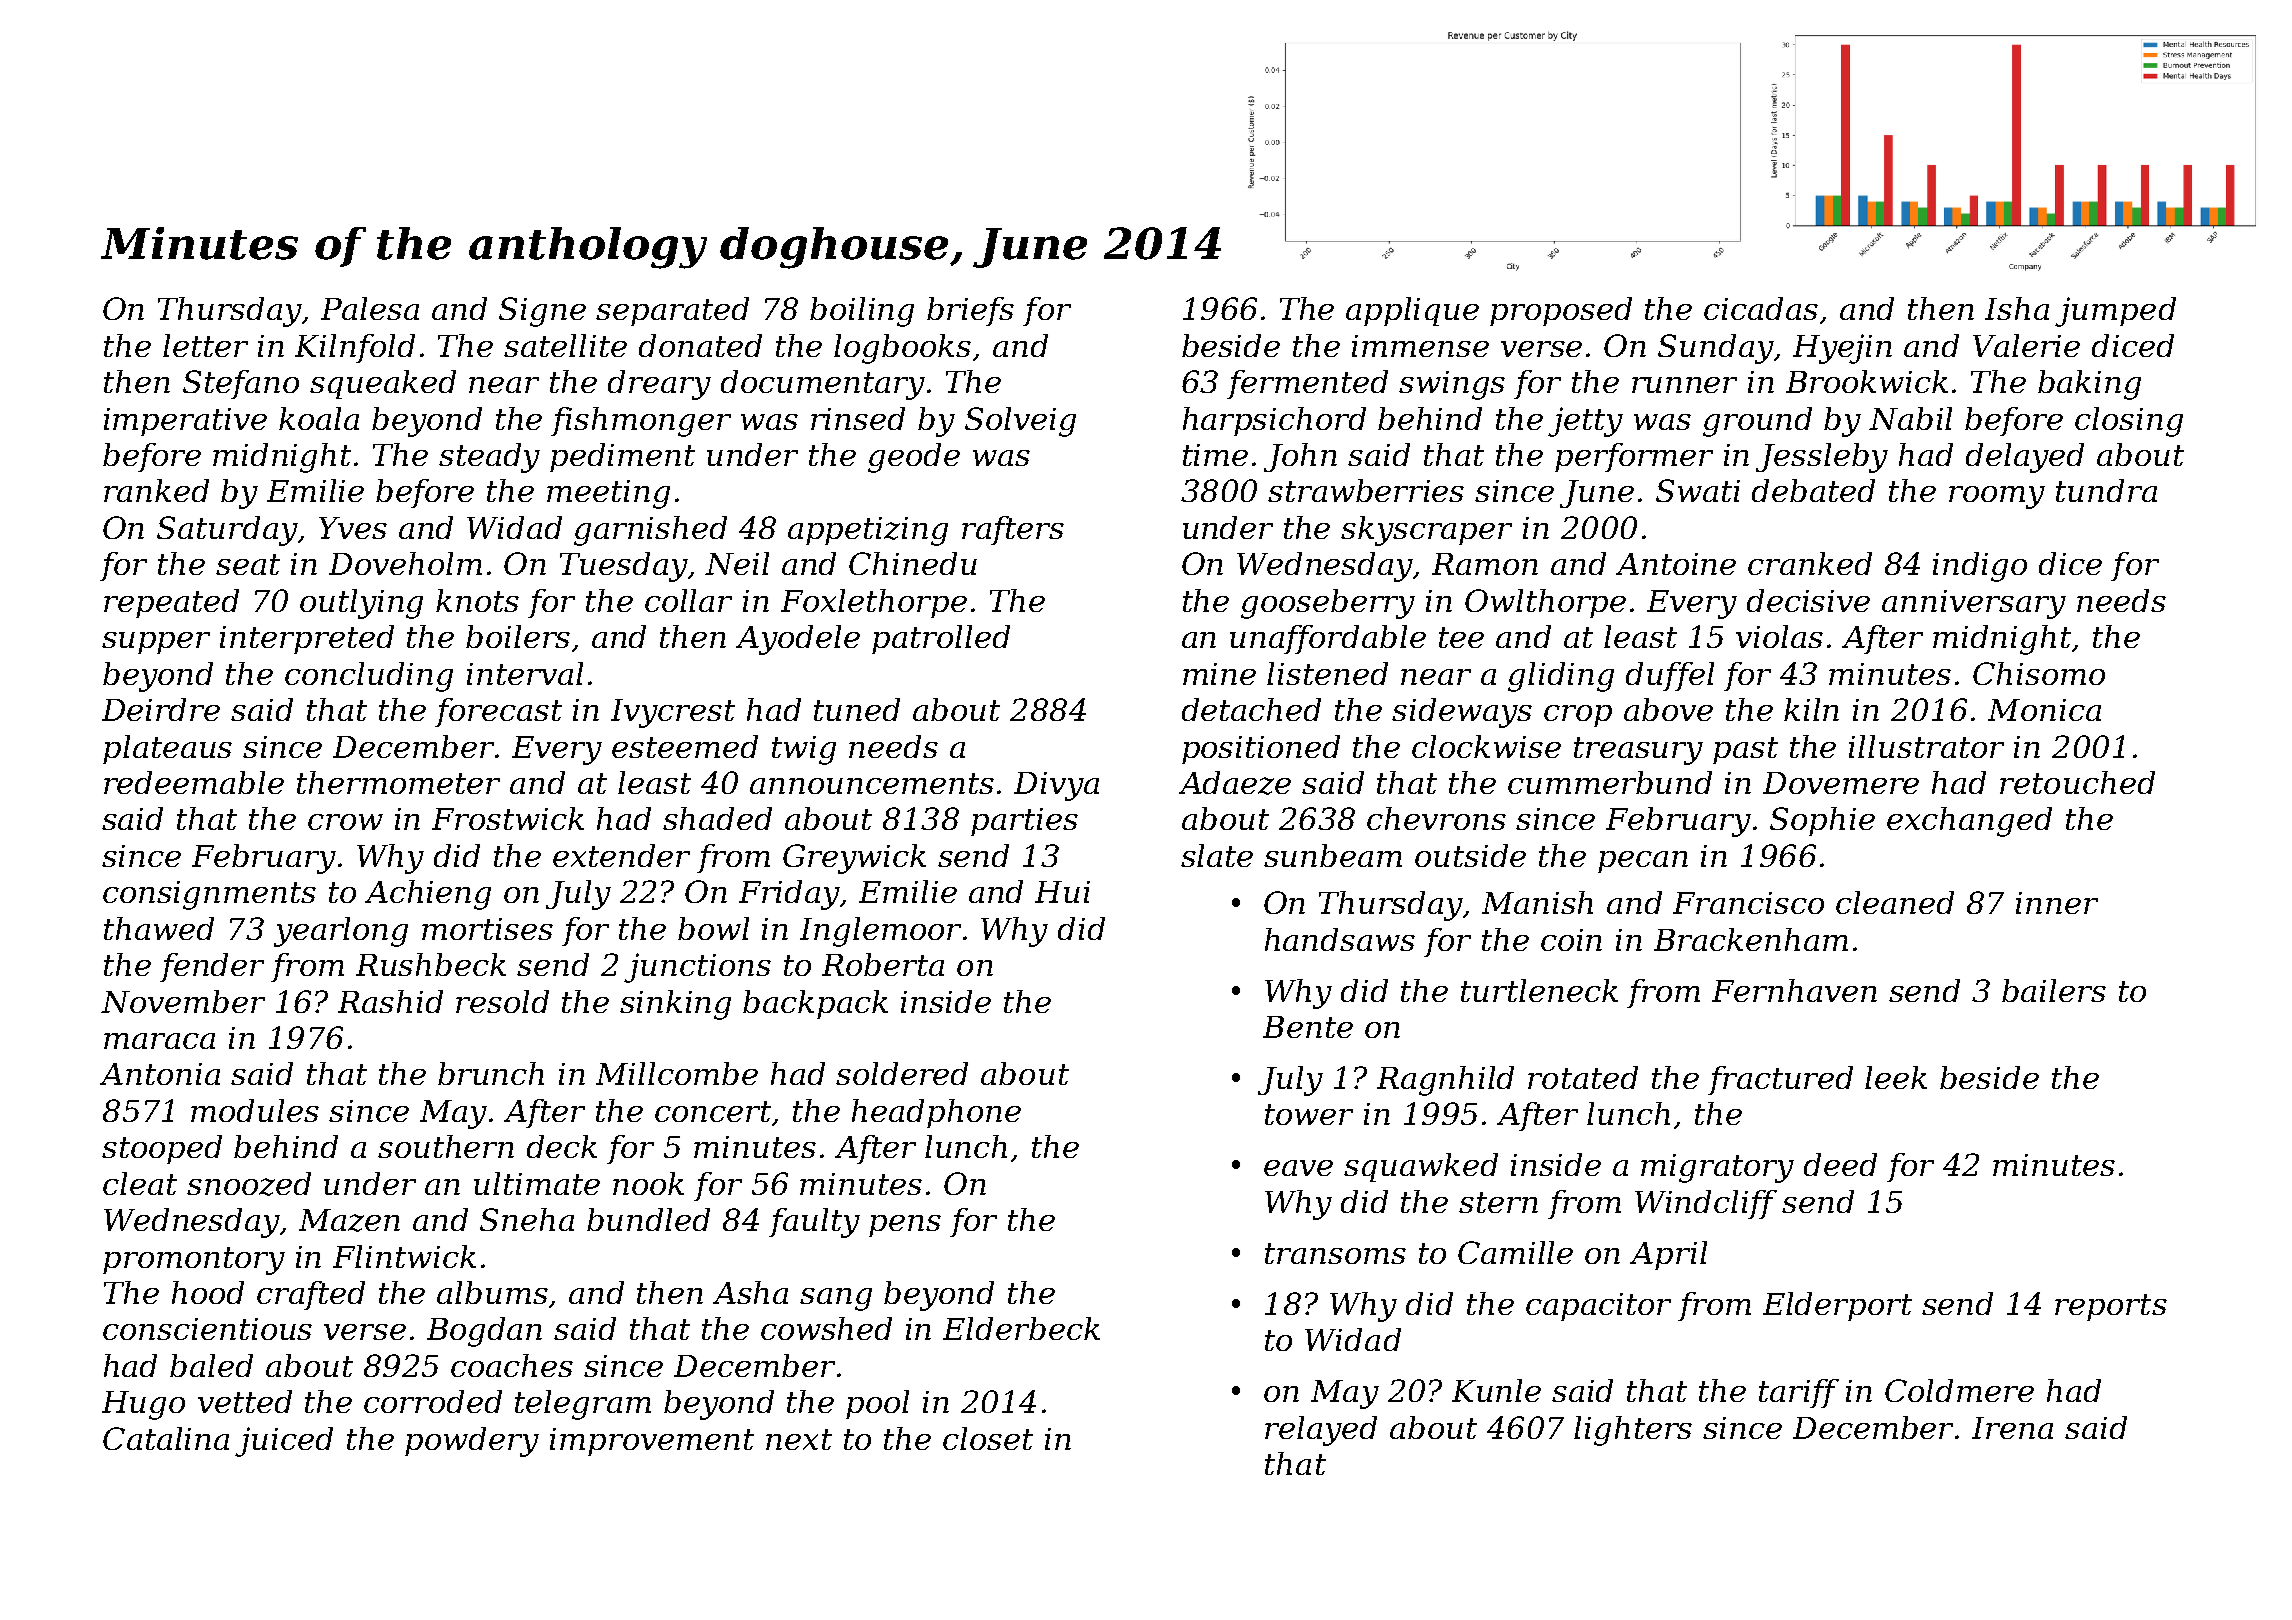 The image size is (2292, 1620). What do you see at coordinates (815, 1004) in the image?
I see `backpack` at bounding box center [815, 1004].
